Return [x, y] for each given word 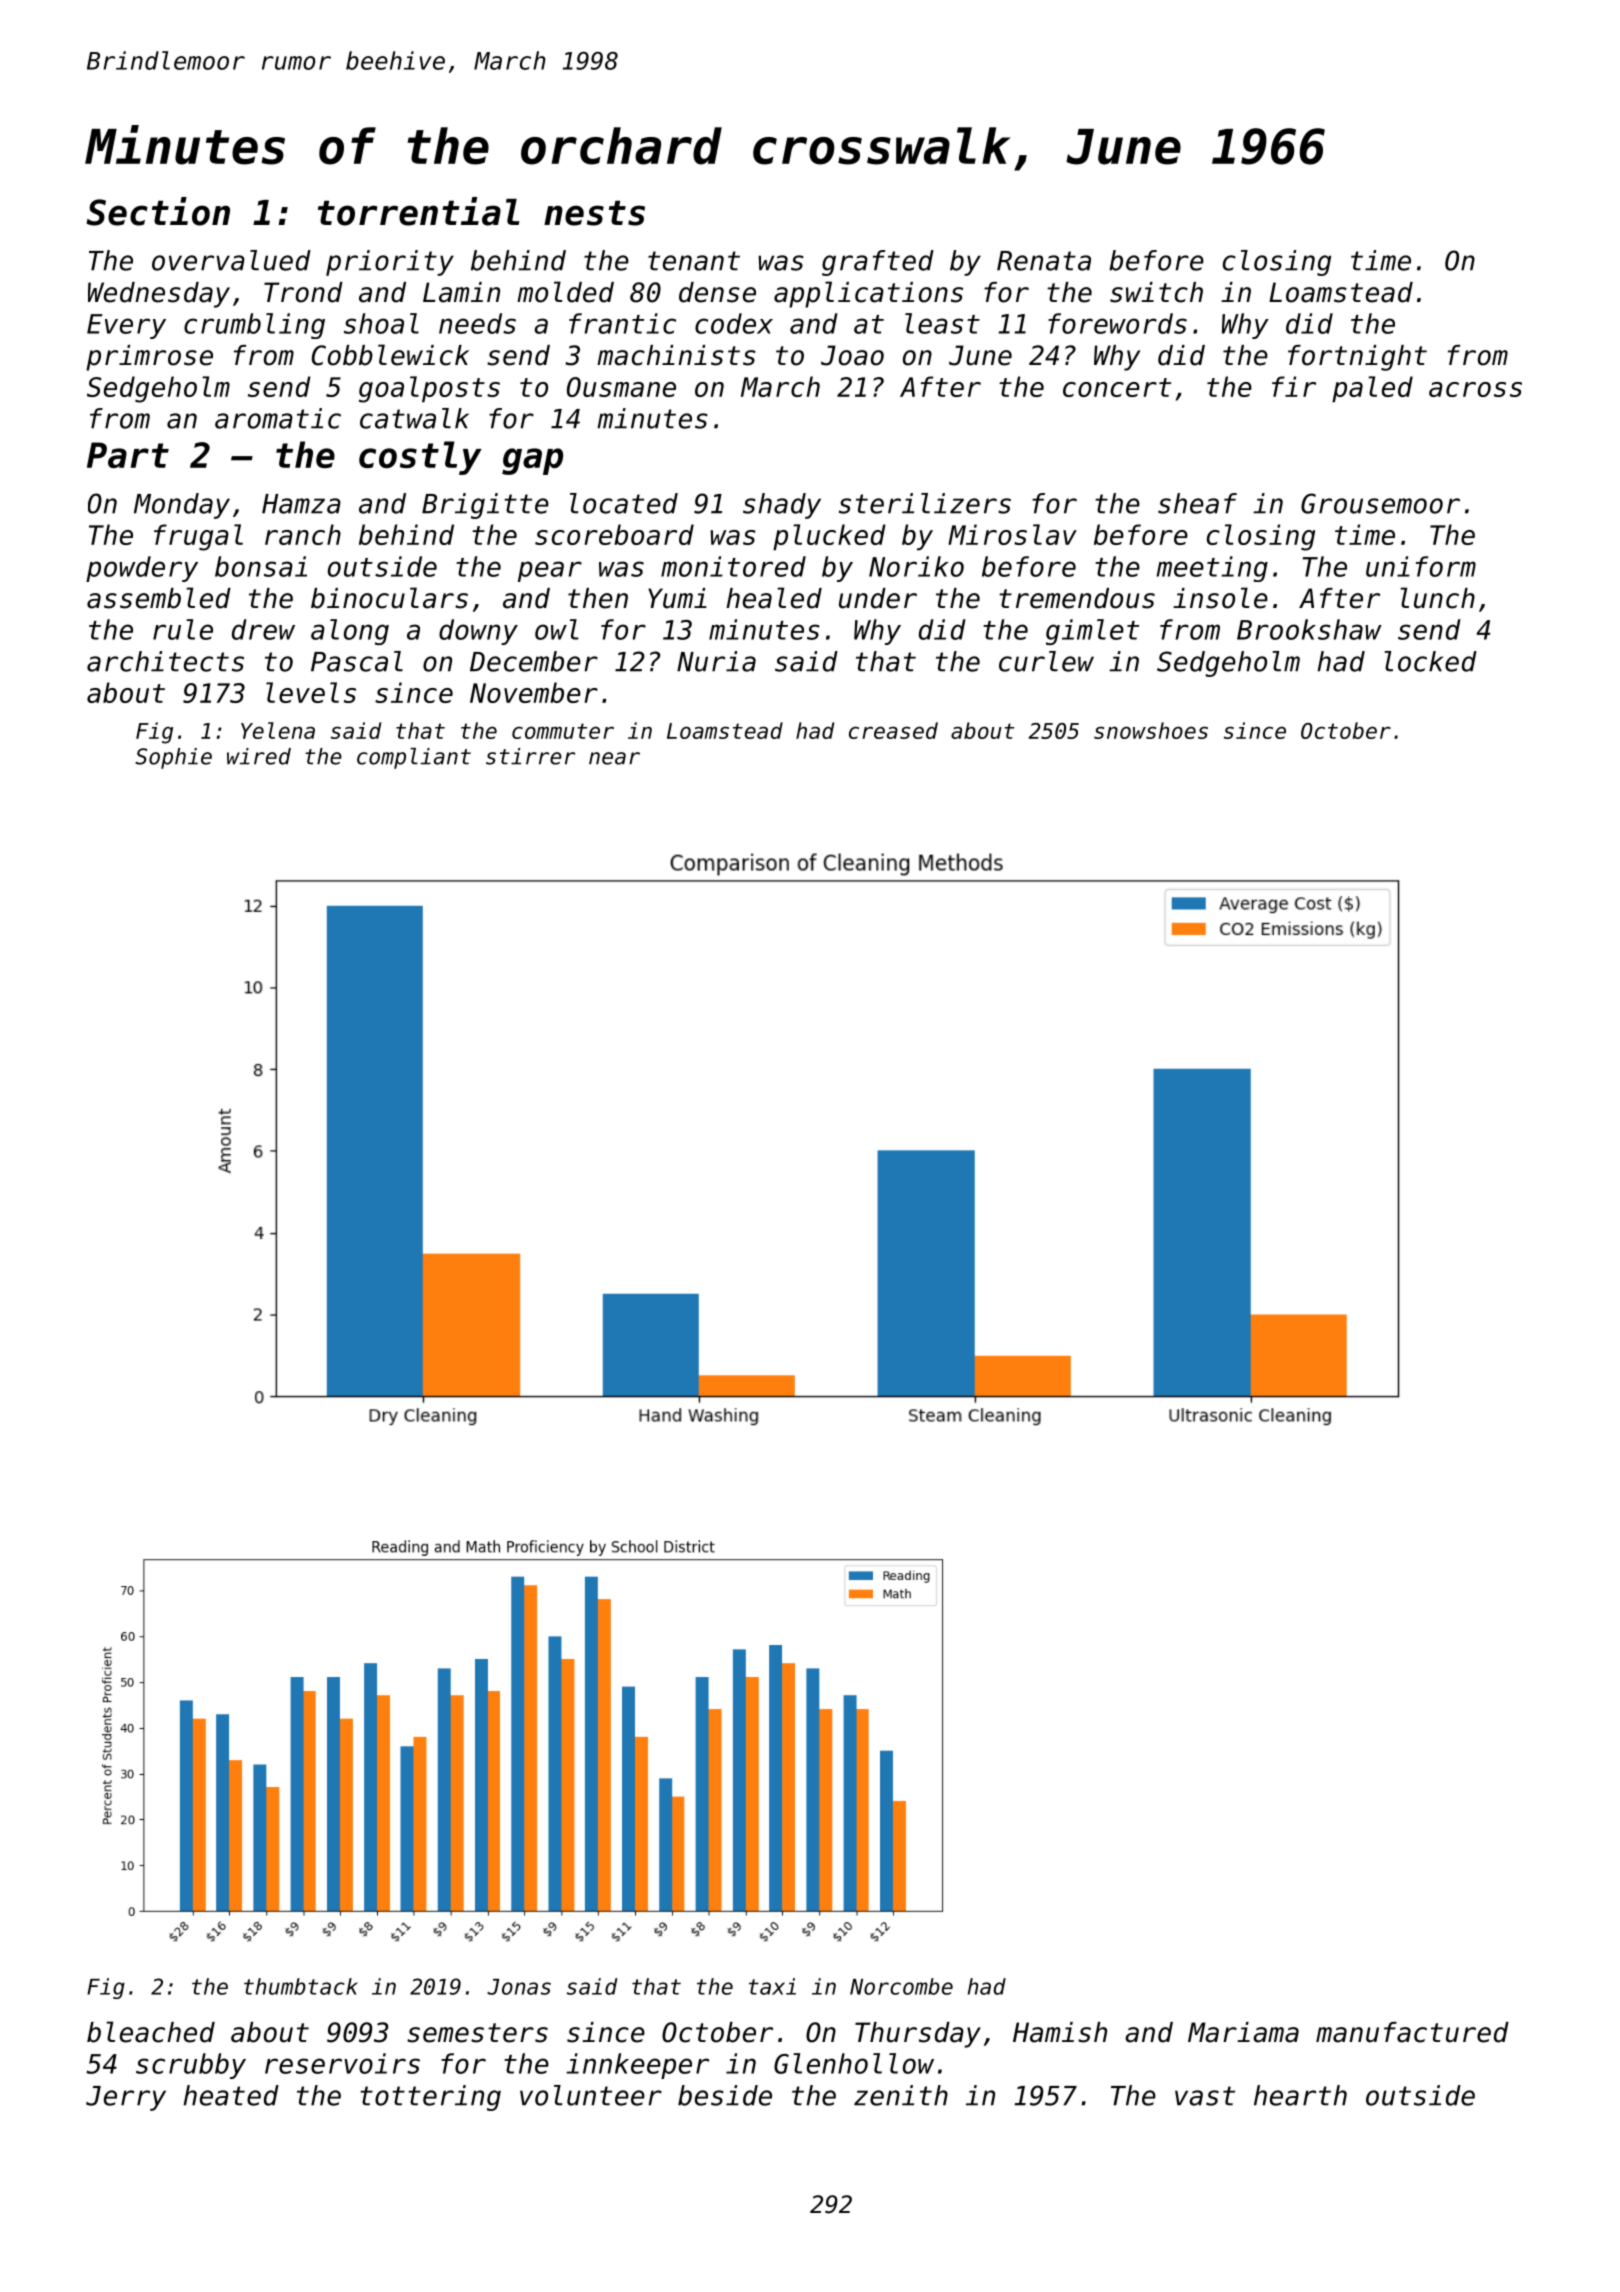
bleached [151, 2032]
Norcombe [901, 1986]
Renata [1044, 261]
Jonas [519, 1987]
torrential [419, 211]
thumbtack [301, 1986]
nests [594, 213]
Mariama [1243, 2032]
